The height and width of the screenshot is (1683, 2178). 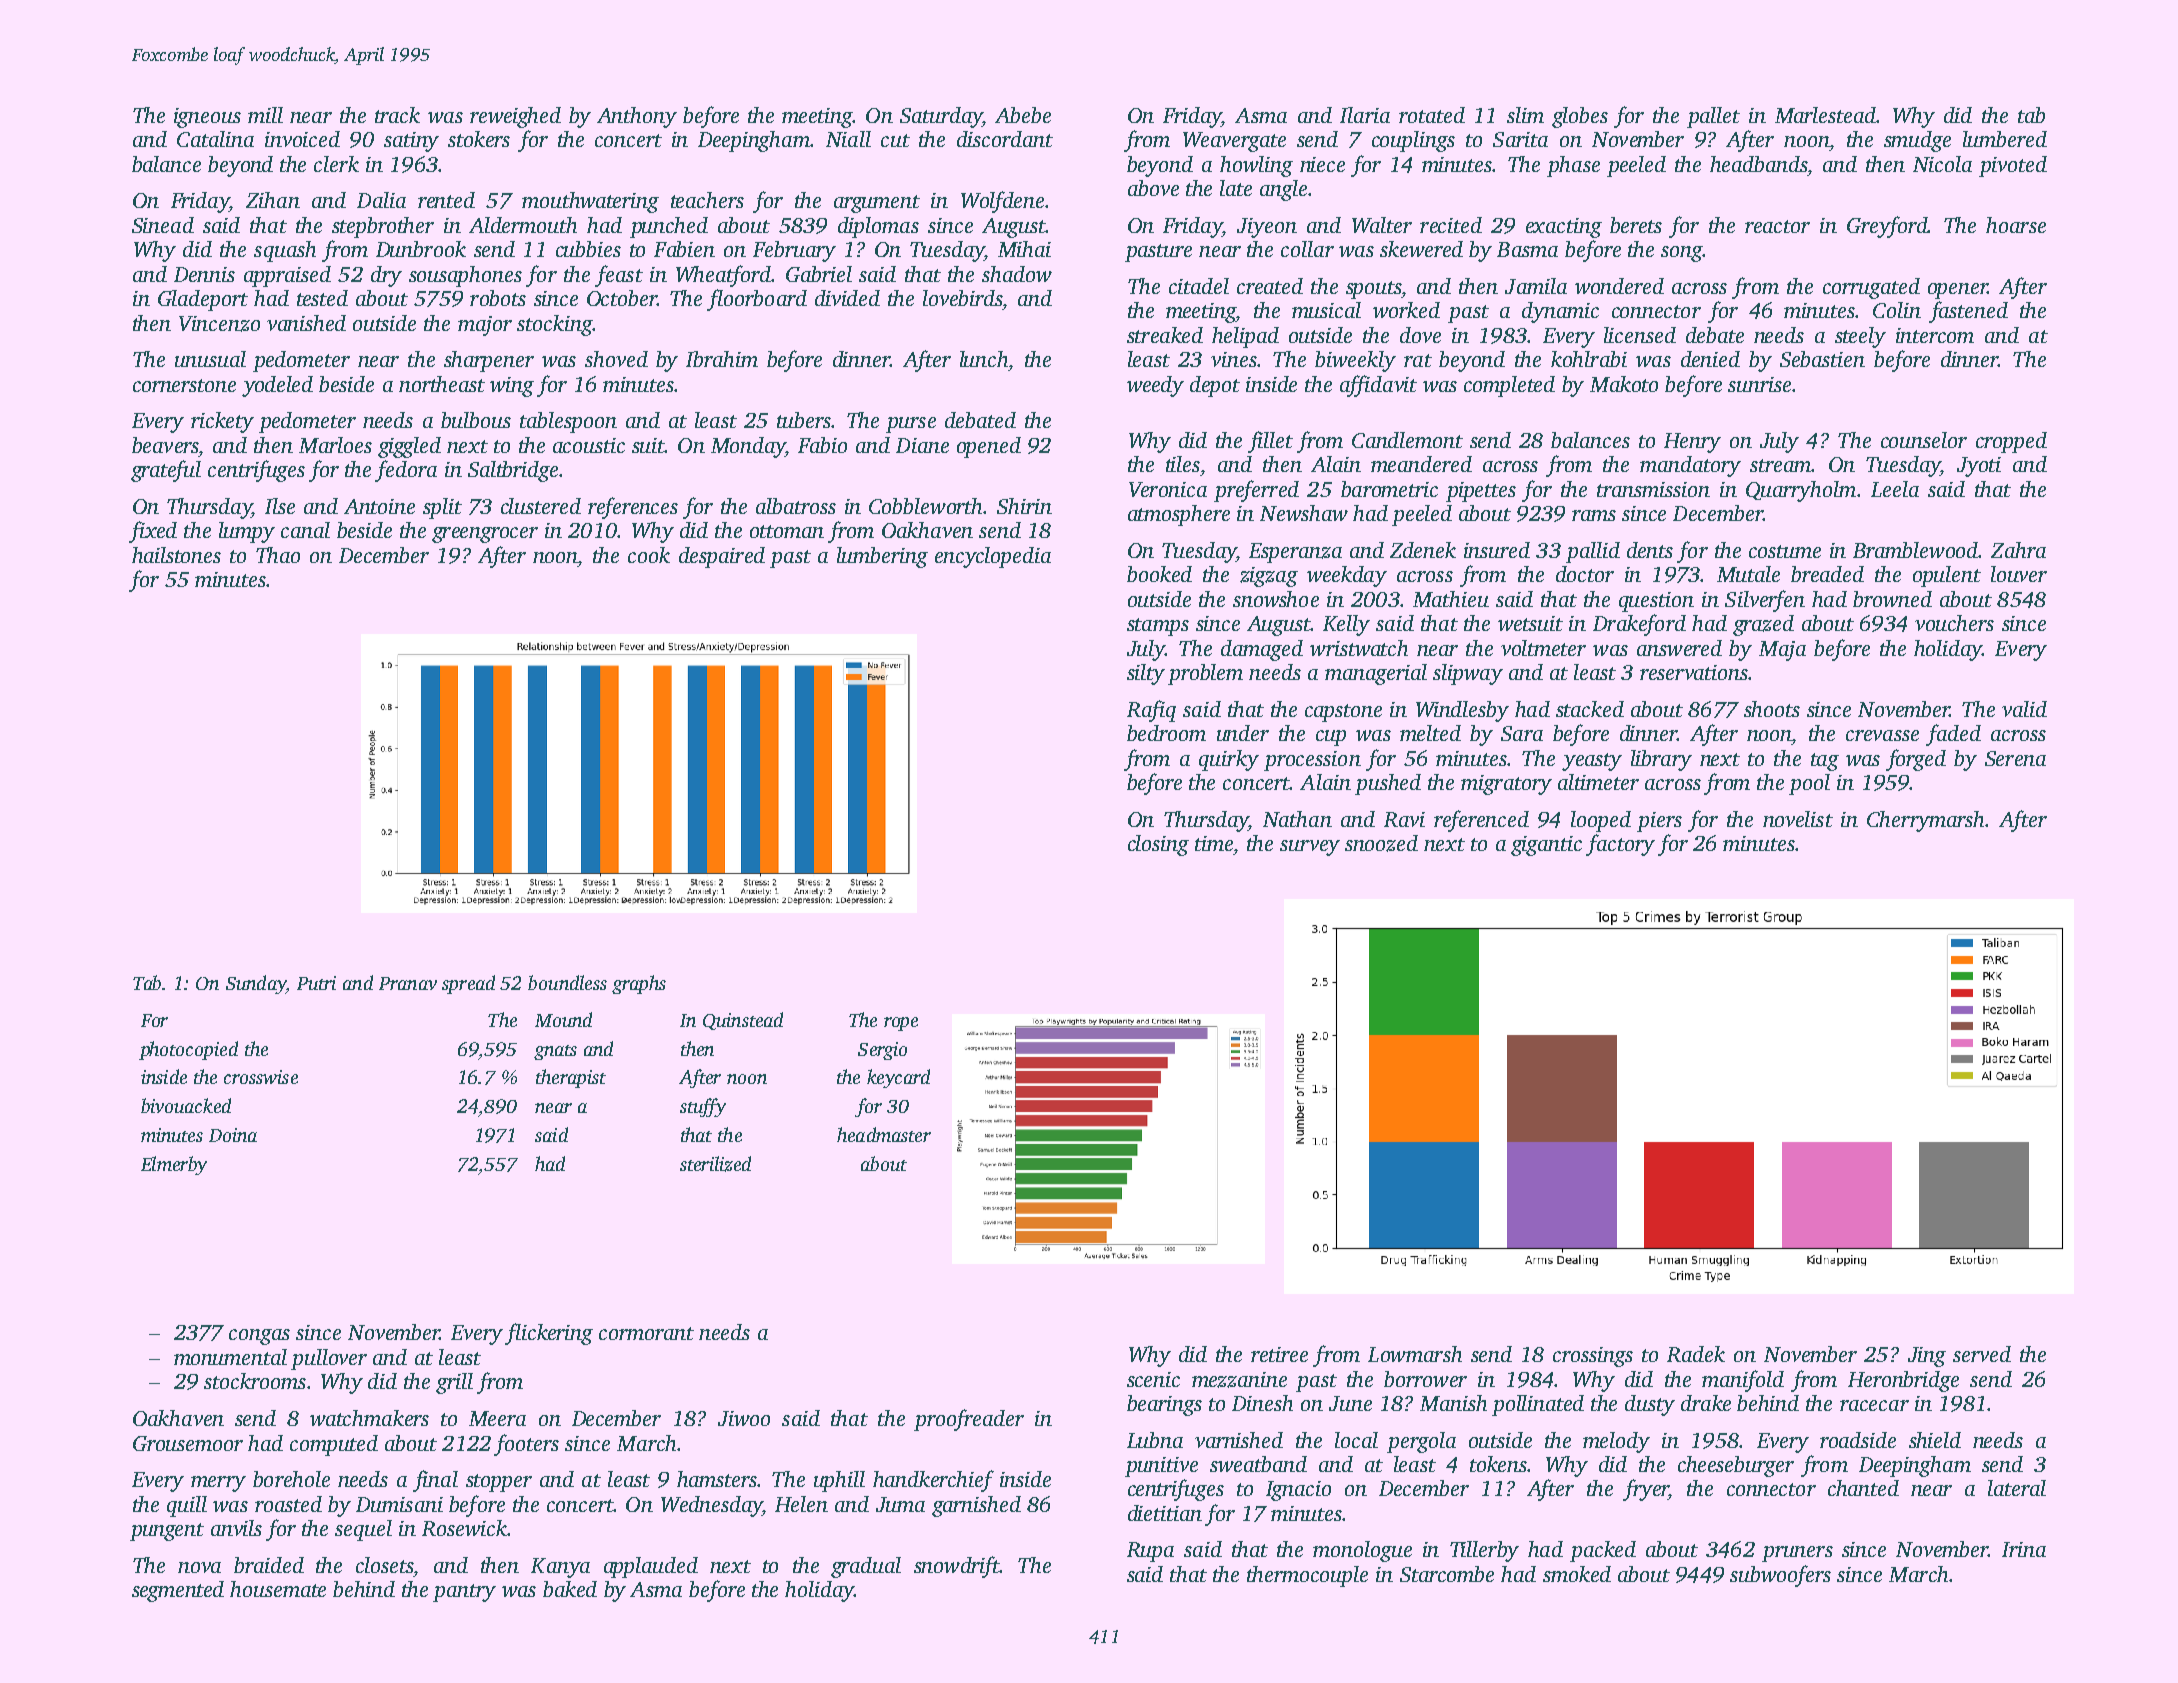 I want to click on slim, so click(x=1525, y=115).
